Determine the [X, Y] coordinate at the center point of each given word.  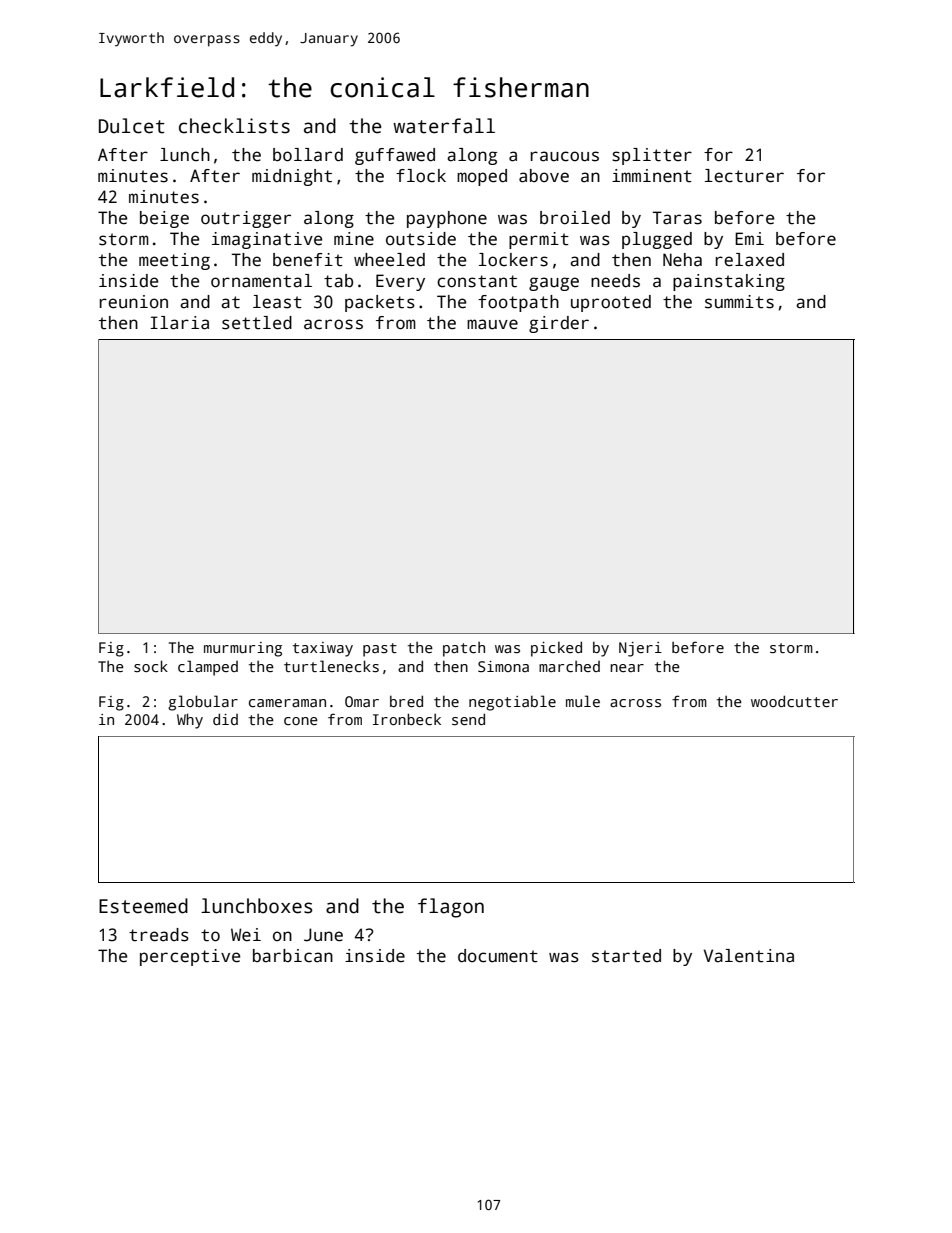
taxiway [323, 649]
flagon [451, 908]
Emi [749, 238]
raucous [565, 156]
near [627, 668]
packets [380, 303]
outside [421, 239]
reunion [134, 302]
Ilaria [180, 323]
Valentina [749, 956]
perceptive [190, 957]
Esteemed [143, 906]
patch [464, 649]
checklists [234, 126]
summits [739, 302]
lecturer [744, 176]
